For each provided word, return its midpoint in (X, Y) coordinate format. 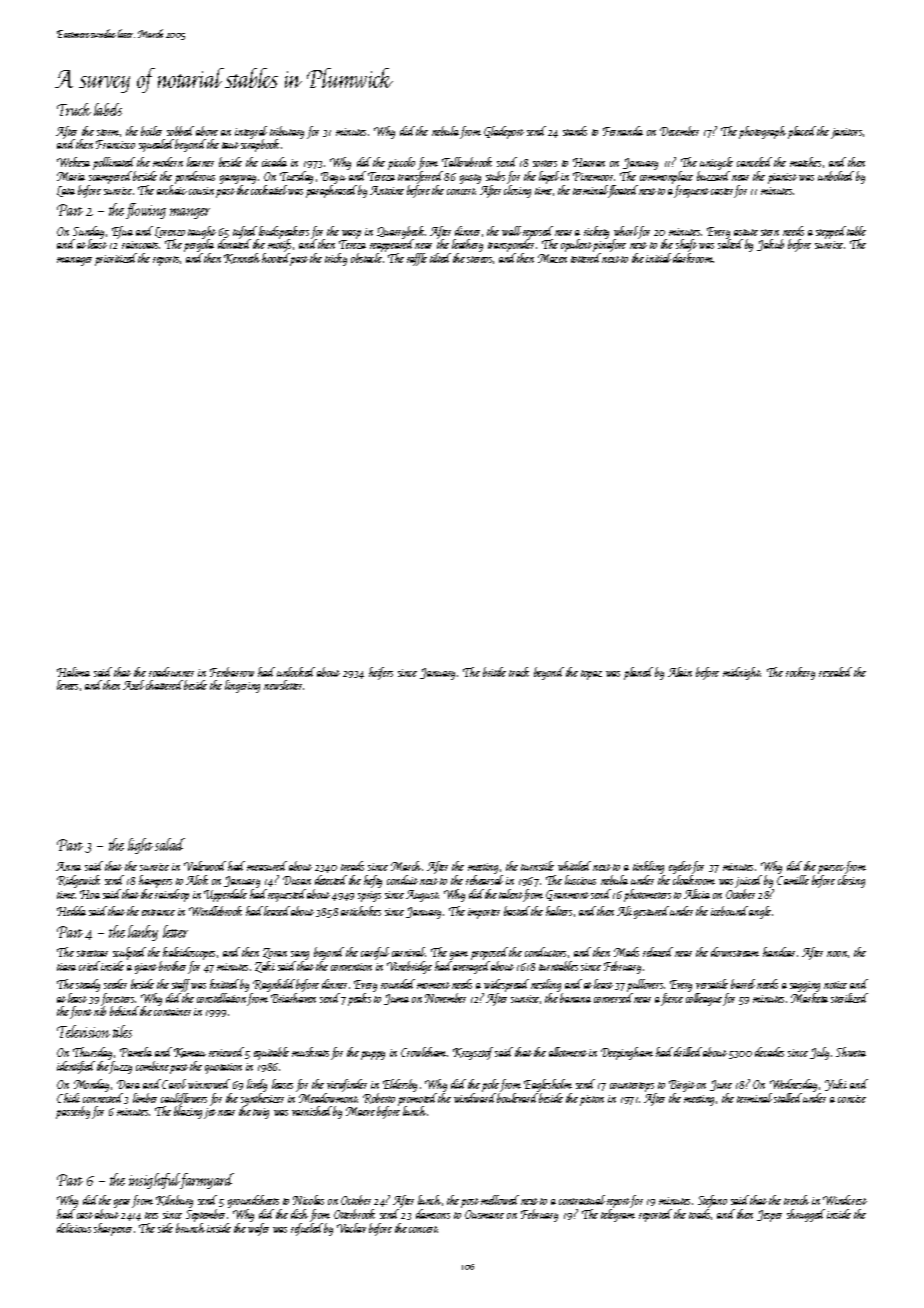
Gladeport (504, 132)
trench (796, 1200)
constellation (221, 998)
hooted (276, 258)
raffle (417, 259)
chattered (164, 685)
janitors (846, 133)
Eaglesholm (548, 1085)
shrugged (806, 1215)
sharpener (113, 1229)
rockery (800, 673)
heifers (381, 673)
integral (251, 132)
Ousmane (484, 1214)
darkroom (693, 258)
